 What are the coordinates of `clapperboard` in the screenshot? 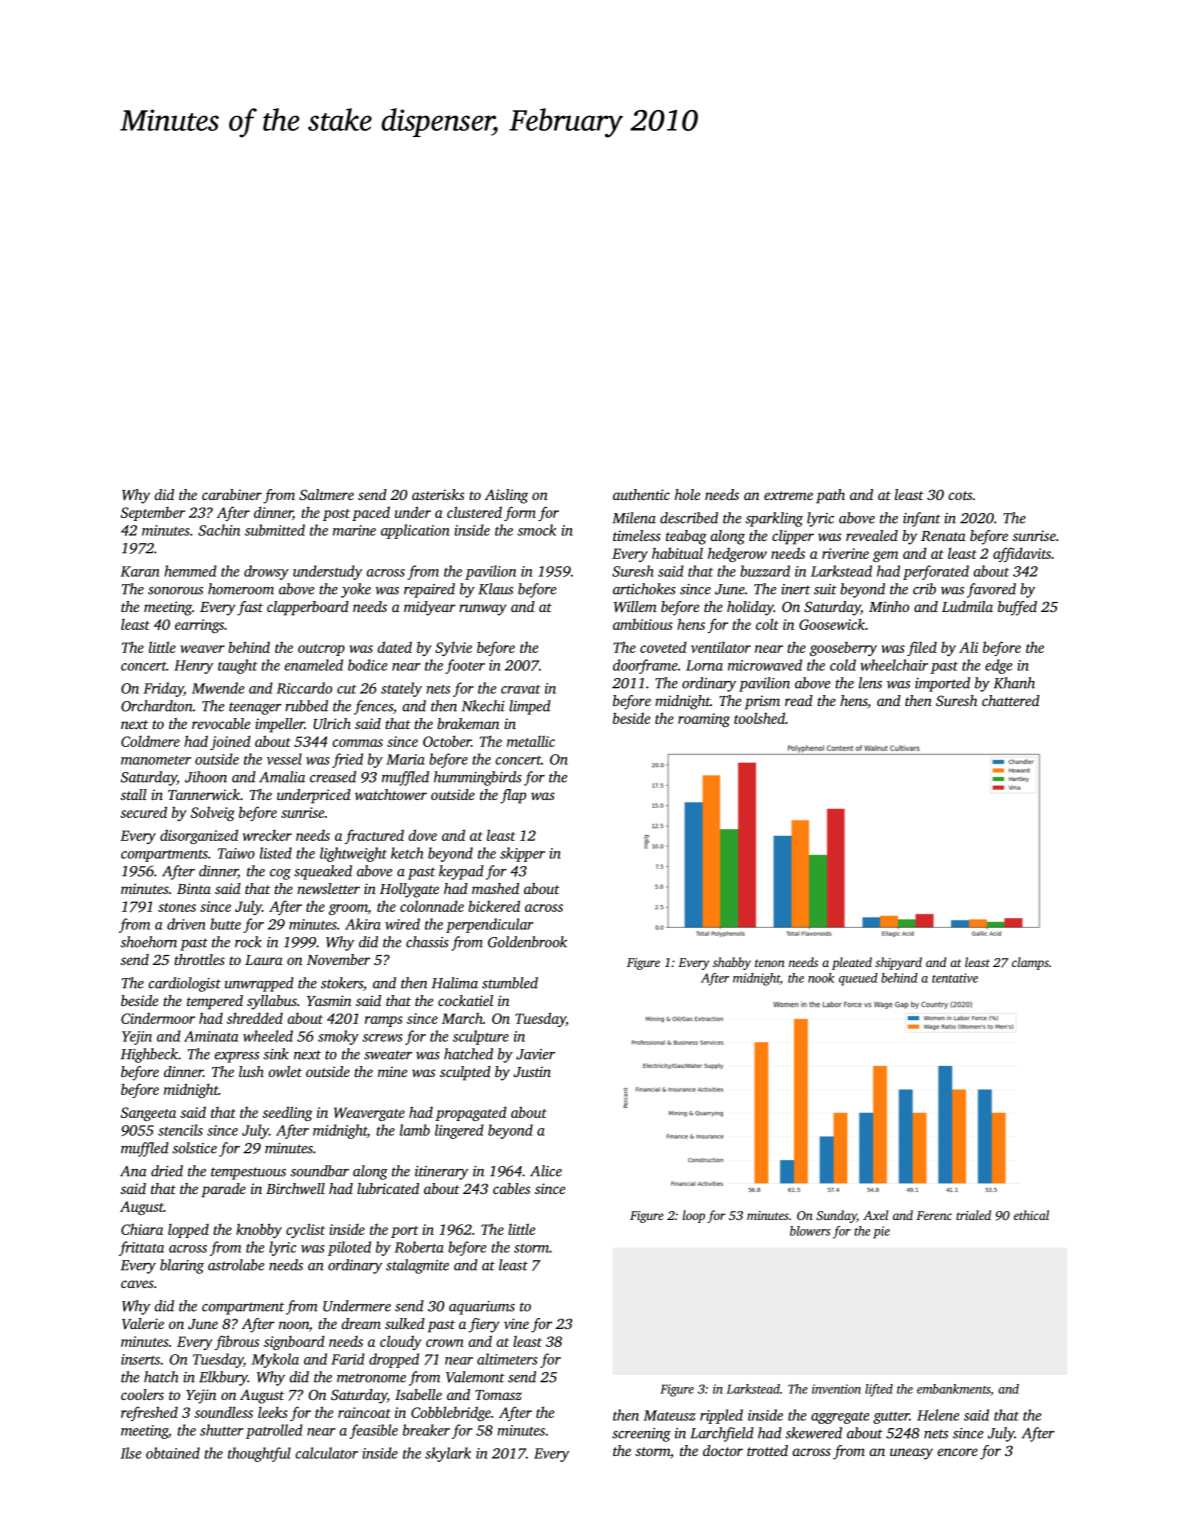 It's located at (308, 608).
